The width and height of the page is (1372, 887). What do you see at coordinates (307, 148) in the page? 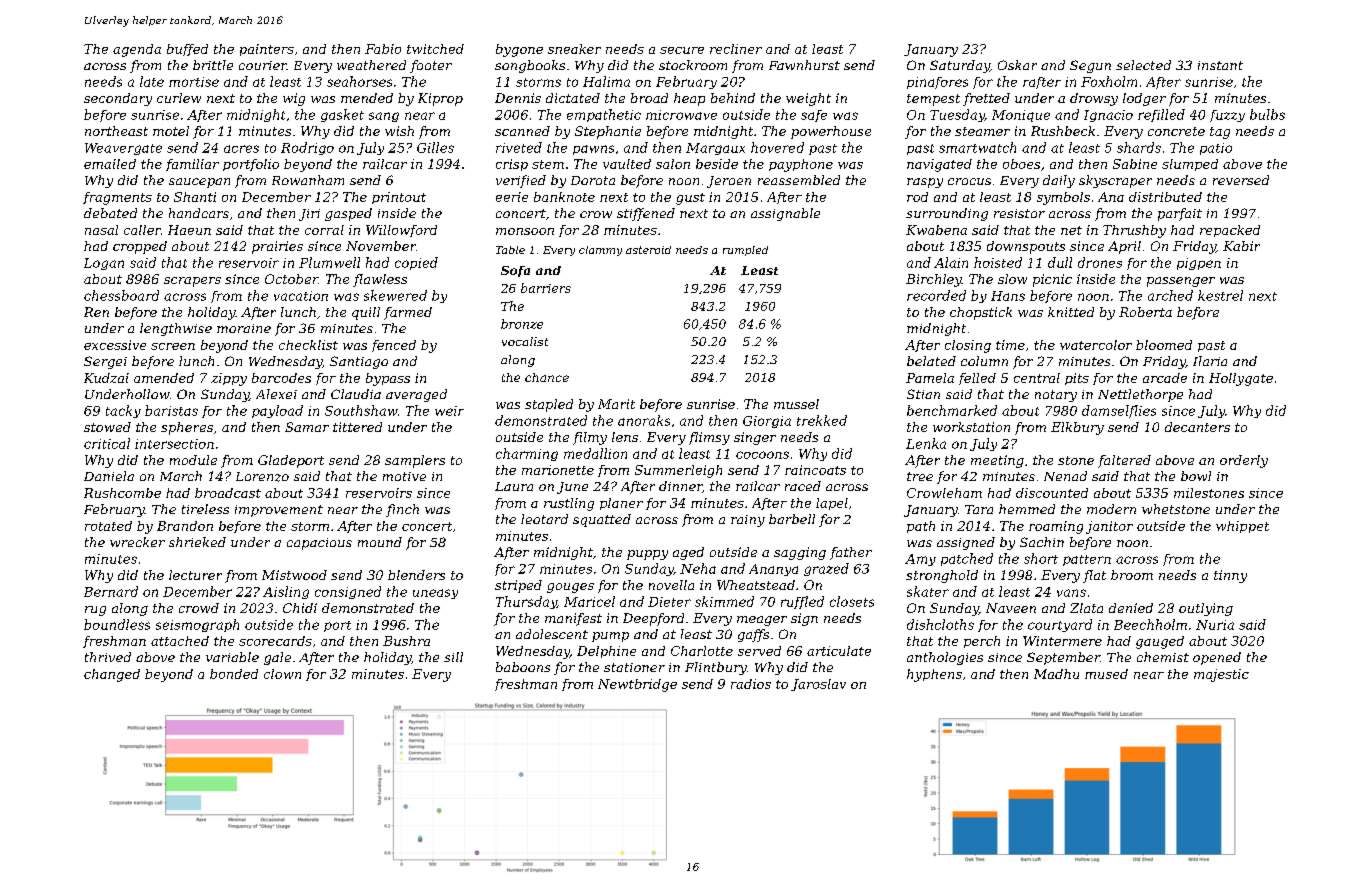
I see `Rodrigo` at bounding box center [307, 148].
